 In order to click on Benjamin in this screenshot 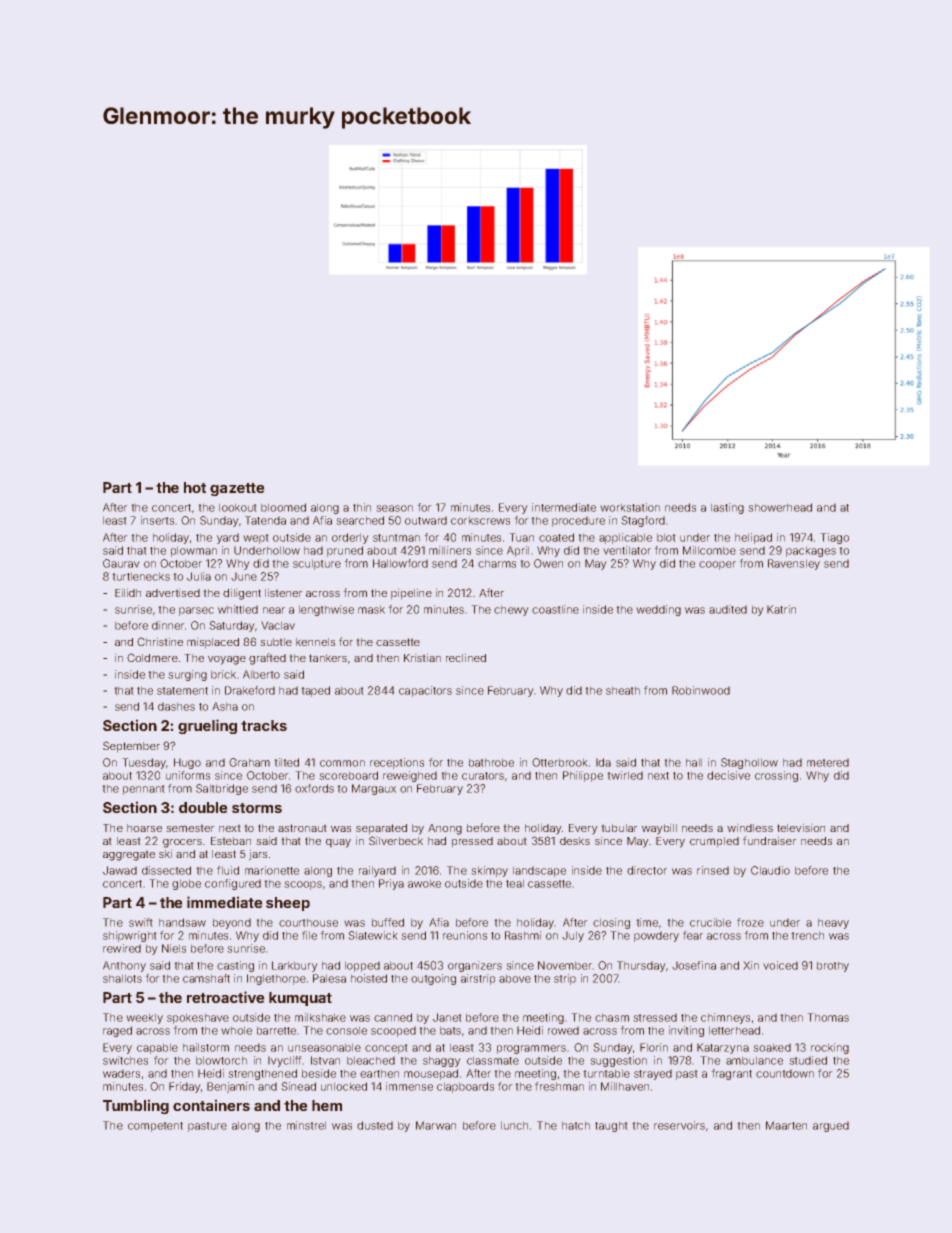, I will do `click(230, 1087)`.
